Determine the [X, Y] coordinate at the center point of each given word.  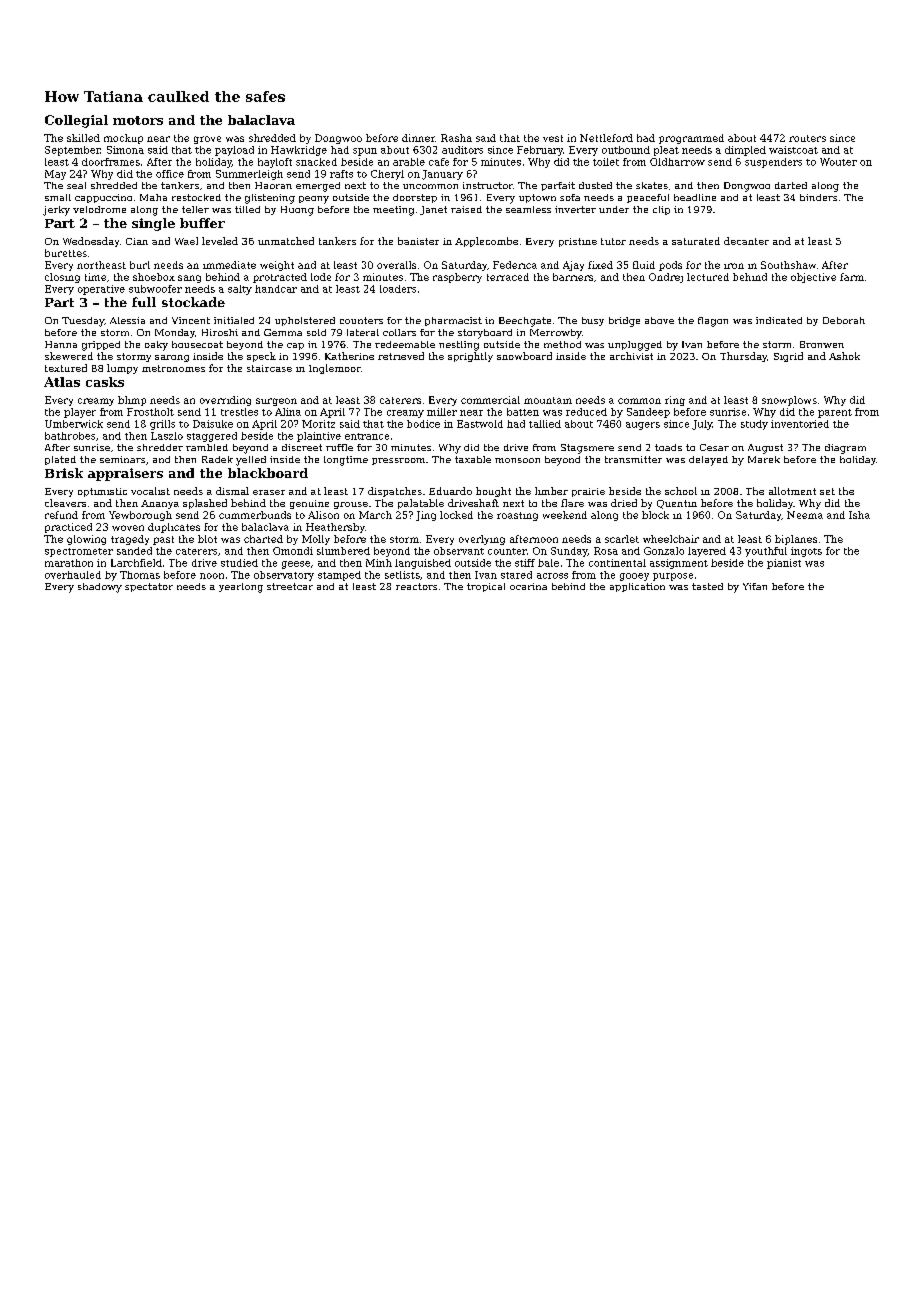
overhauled [73, 575]
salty [240, 290]
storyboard [485, 334]
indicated [779, 320]
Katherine [349, 356]
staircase [269, 368]
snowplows [789, 401]
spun [365, 152]
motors [138, 120]
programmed [691, 139]
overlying [482, 540]
